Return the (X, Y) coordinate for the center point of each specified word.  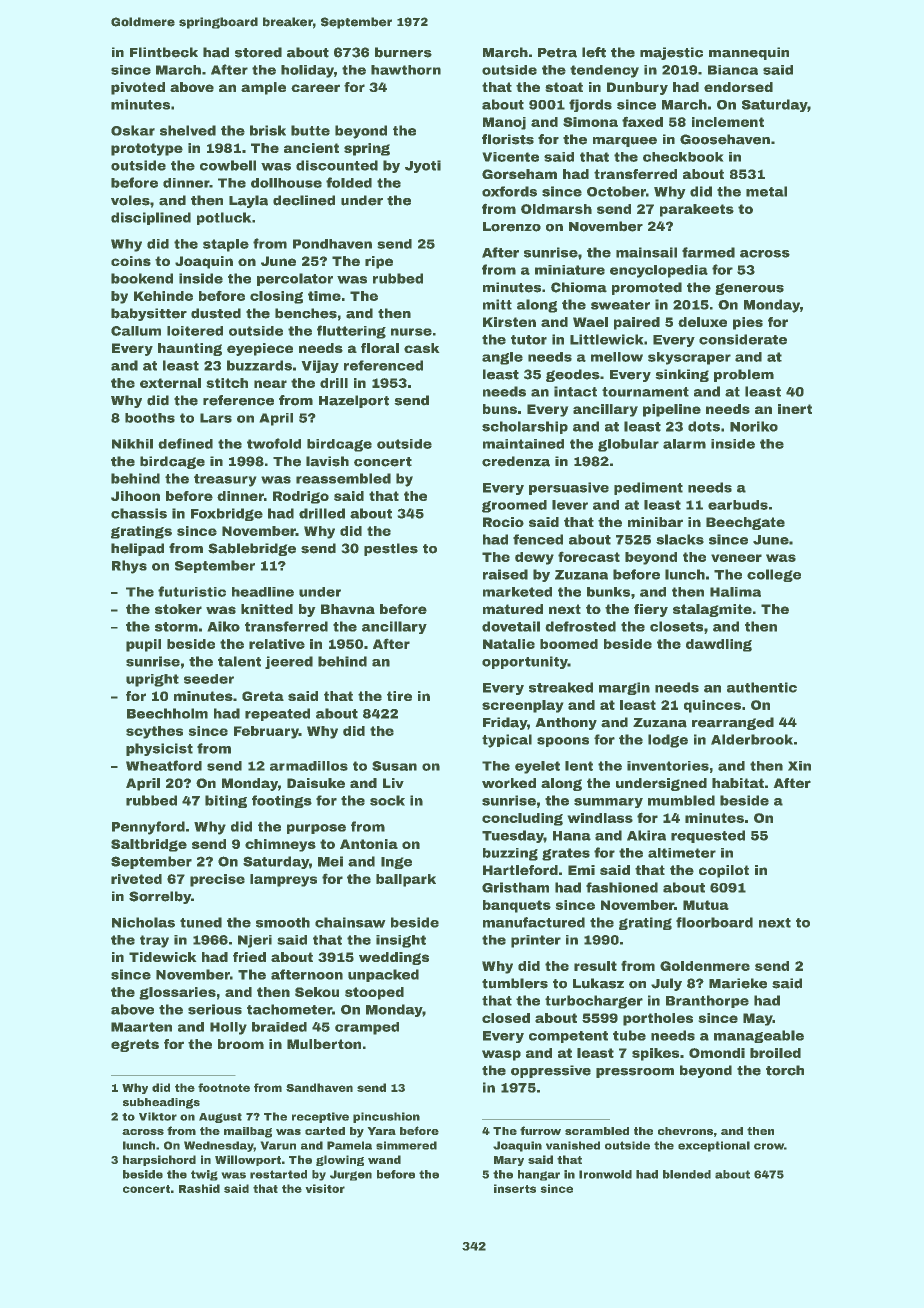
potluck (224, 218)
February (266, 732)
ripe (379, 262)
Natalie (509, 644)
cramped (367, 1028)
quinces (712, 706)
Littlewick (607, 339)
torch (785, 1070)
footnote (224, 1087)
